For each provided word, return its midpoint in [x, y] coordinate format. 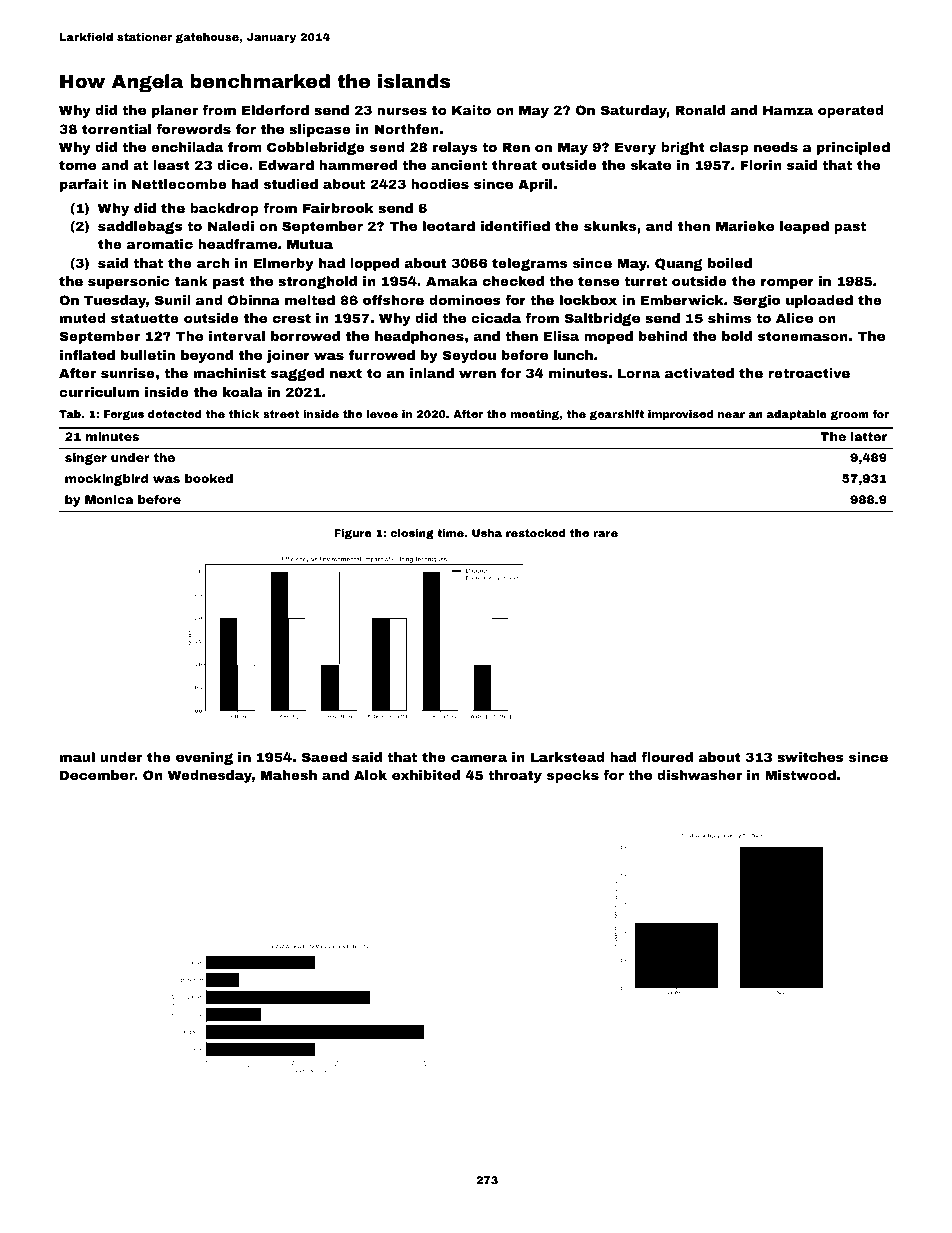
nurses [402, 111]
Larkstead [567, 757]
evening [204, 758]
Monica [109, 499]
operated [851, 111]
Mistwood [800, 775]
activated [699, 373]
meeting [535, 415]
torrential [116, 129]
